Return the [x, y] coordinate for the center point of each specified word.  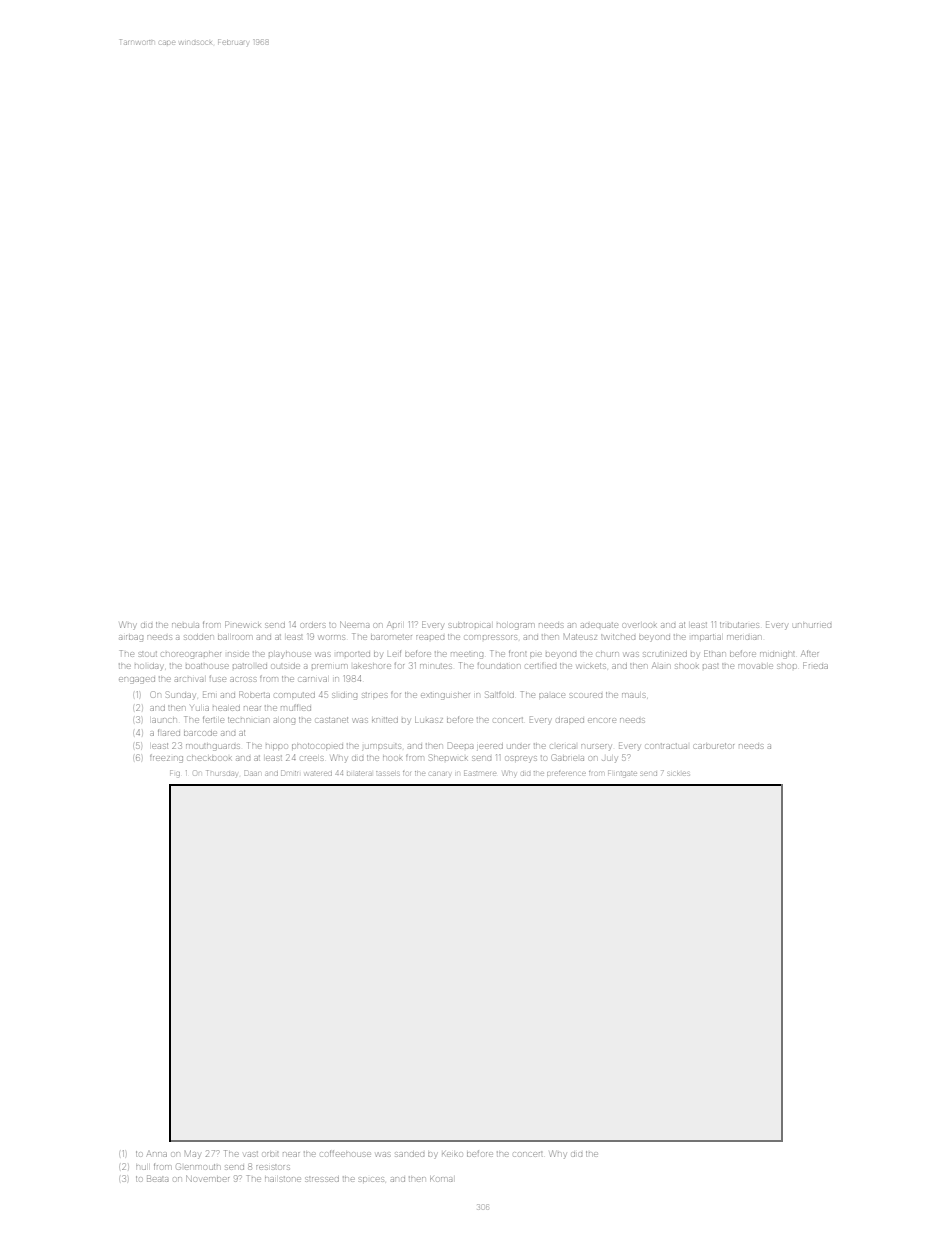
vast [251, 1154]
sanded [409, 1154]
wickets [591, 666]
